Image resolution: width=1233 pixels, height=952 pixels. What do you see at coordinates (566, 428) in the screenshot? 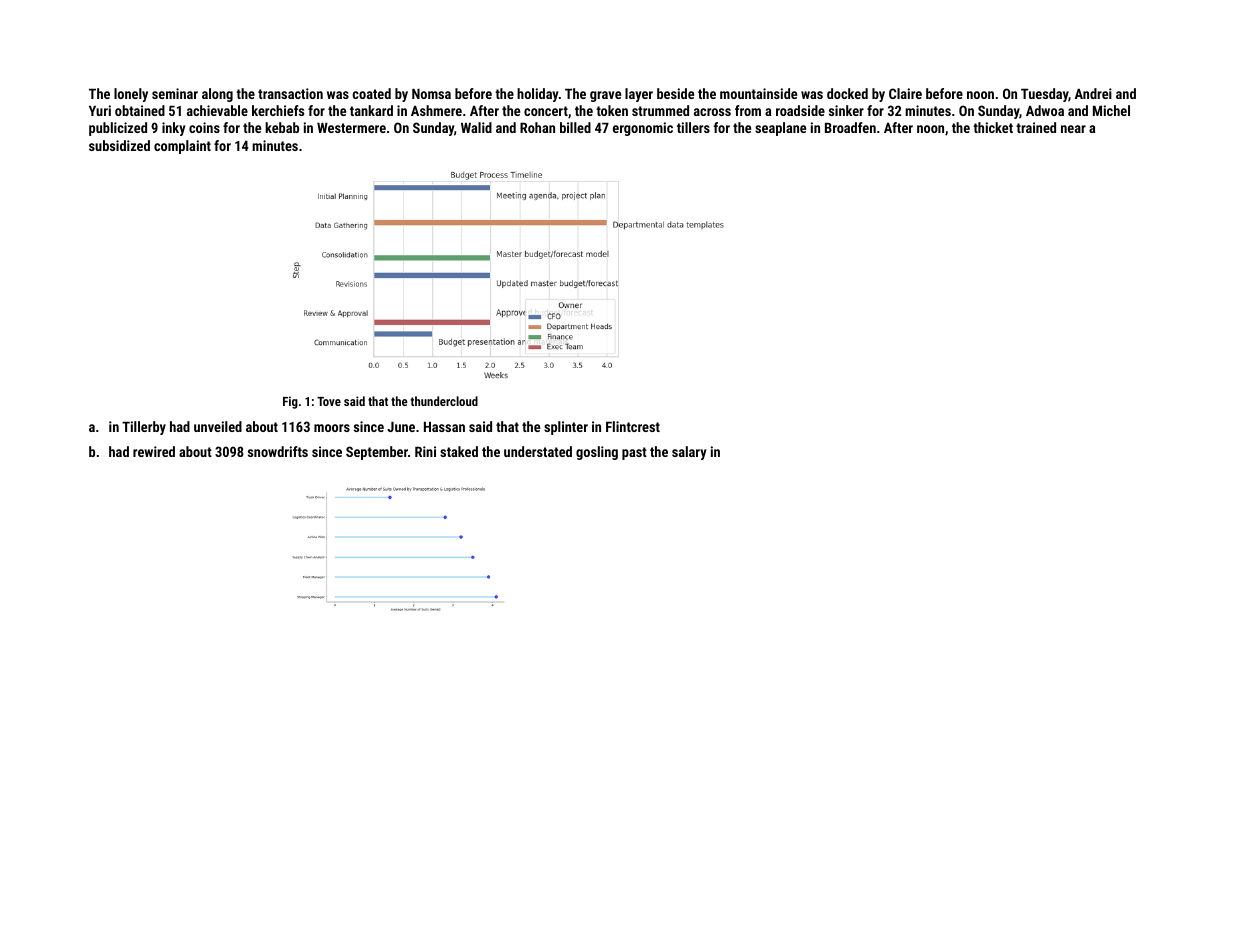
I see `splinter` at bounding box center [566, 428].
